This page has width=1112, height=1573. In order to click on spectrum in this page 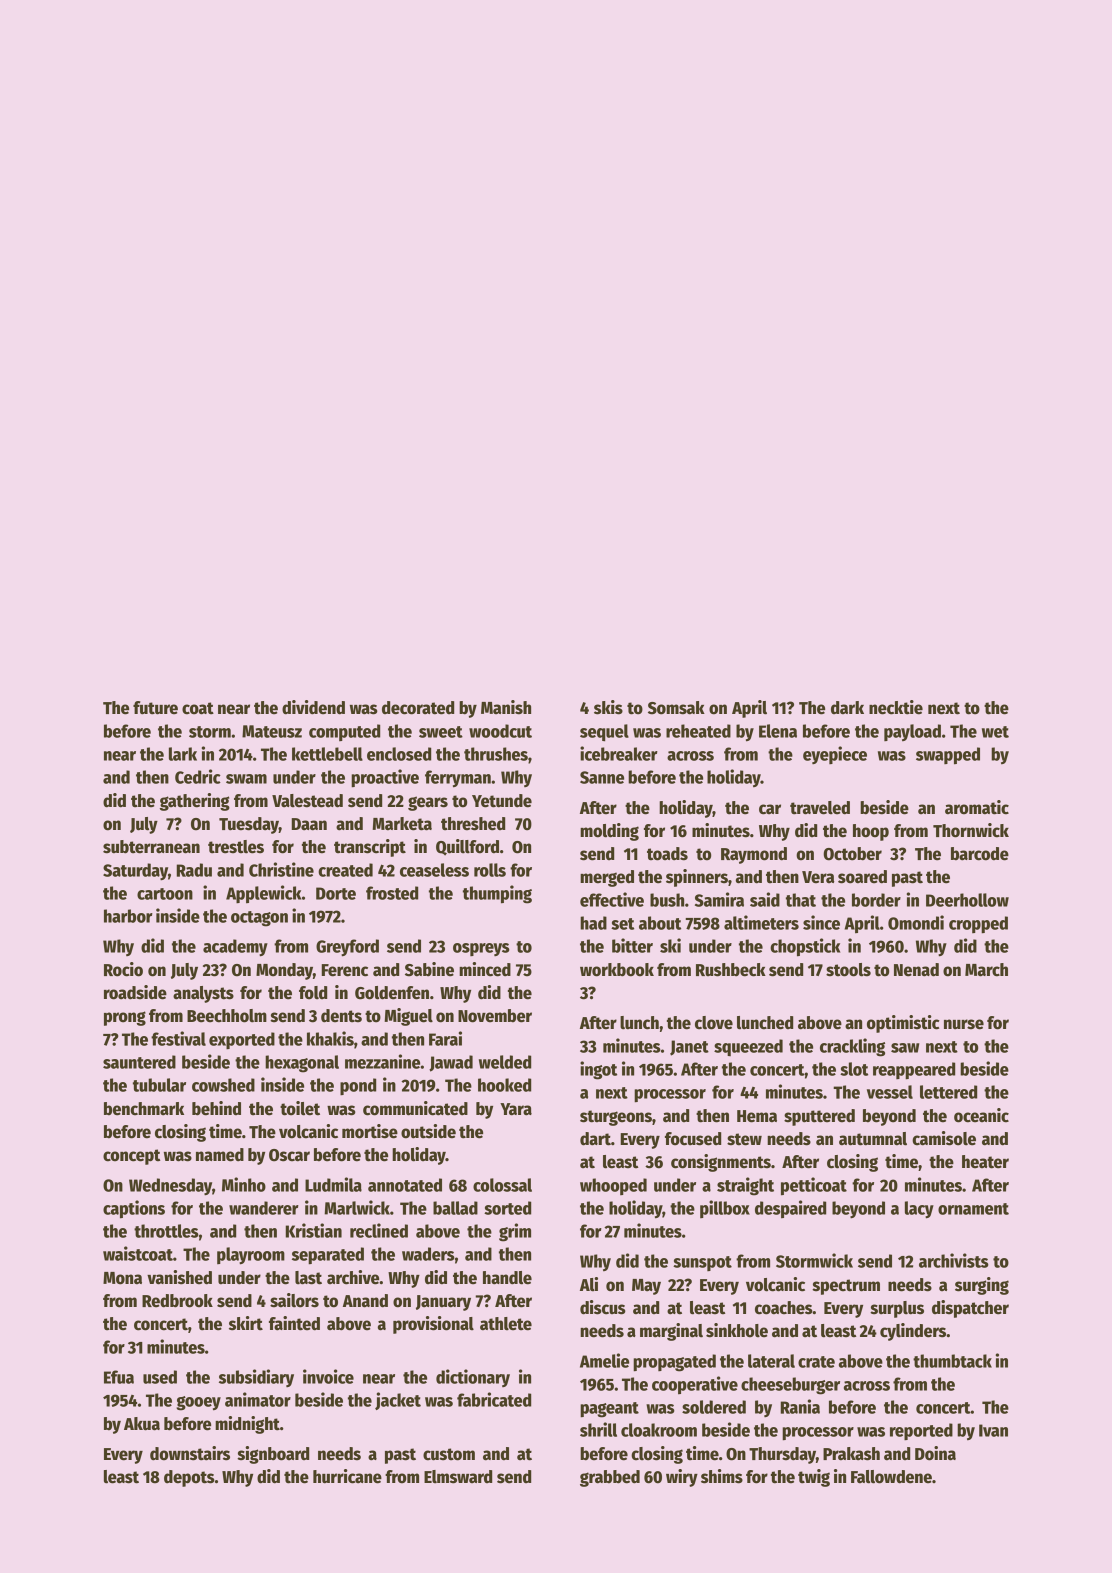, I will do `click(846, 1287)`.
